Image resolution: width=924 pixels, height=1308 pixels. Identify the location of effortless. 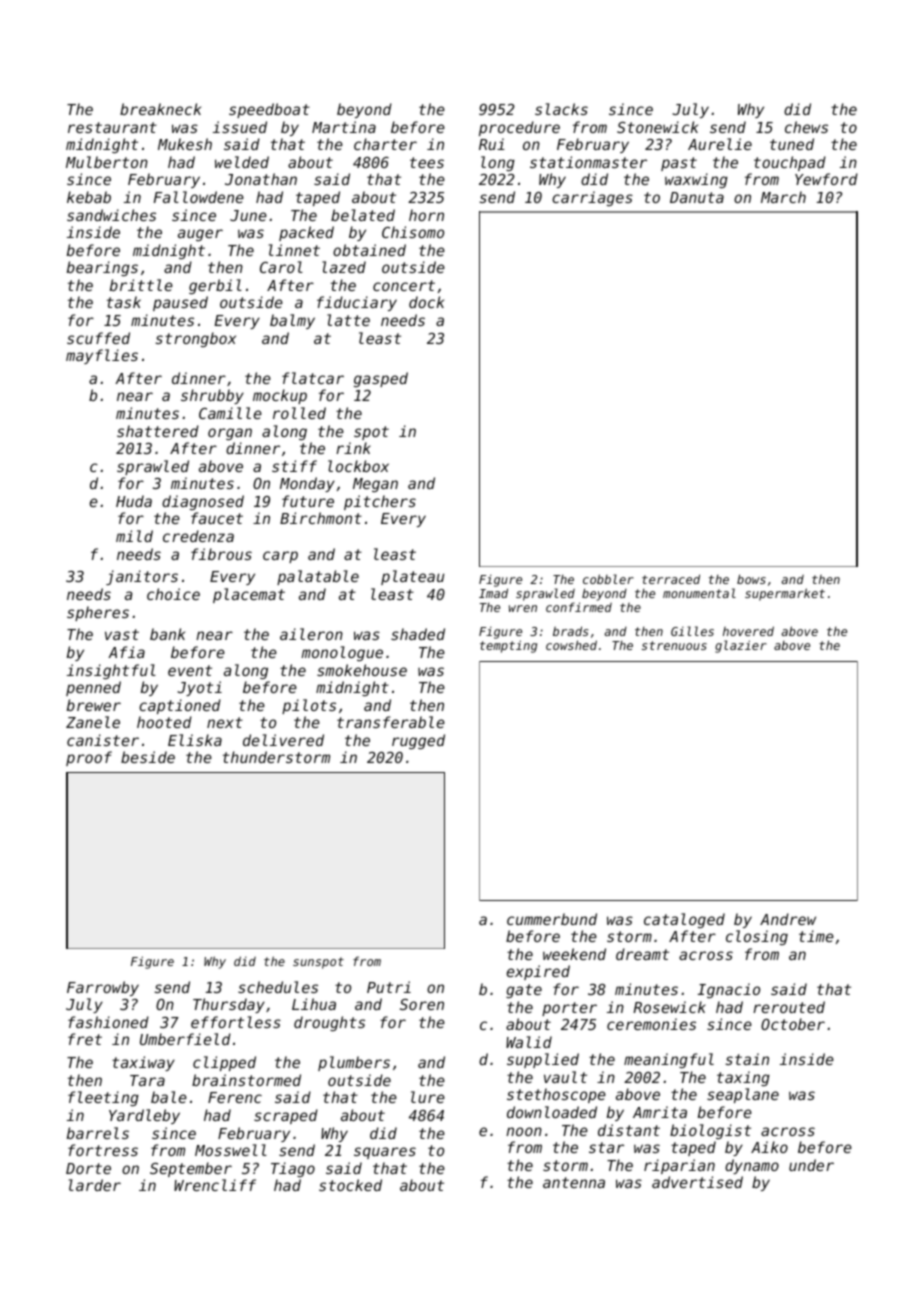
(236, 1022).
